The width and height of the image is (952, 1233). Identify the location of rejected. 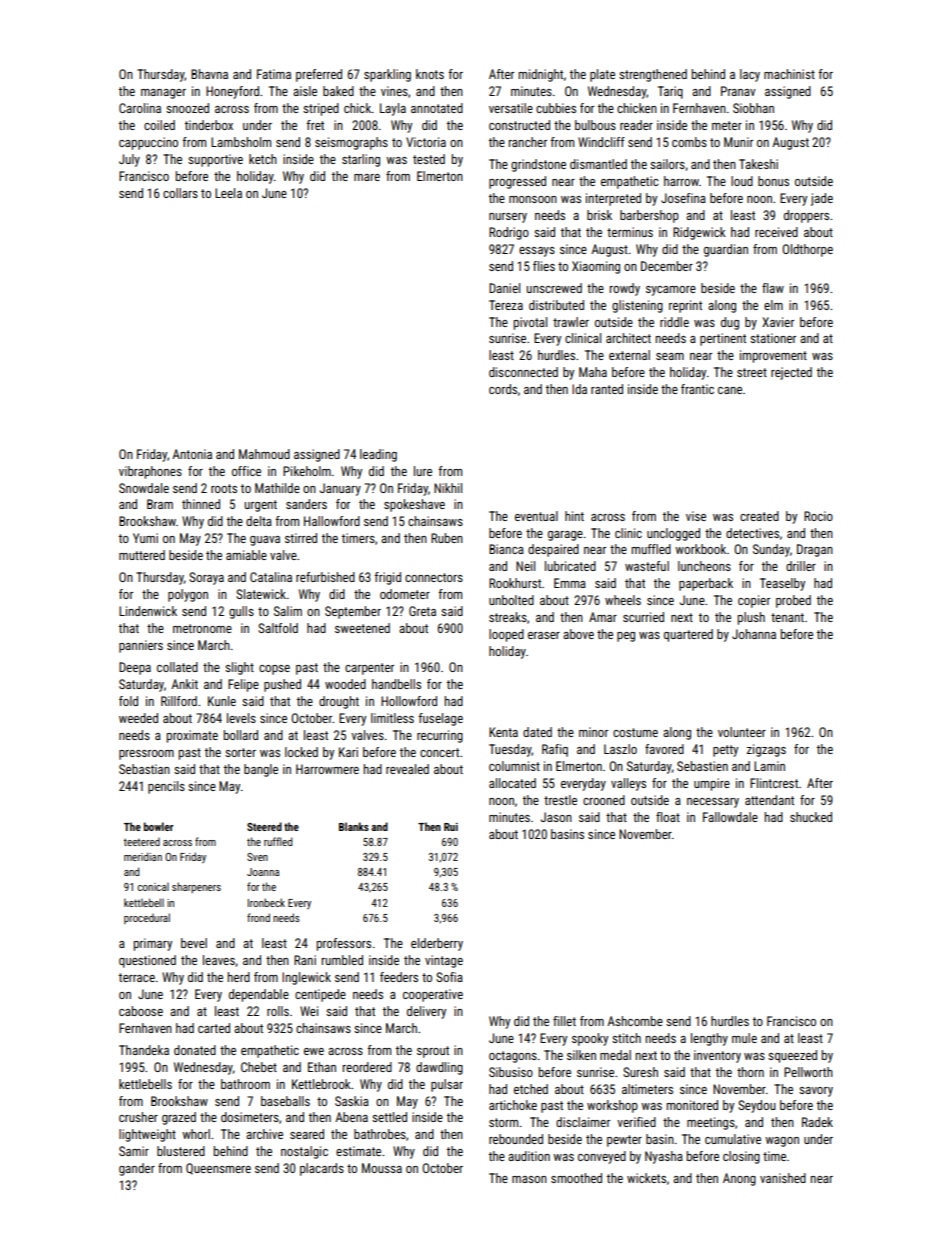
(791, 373).
